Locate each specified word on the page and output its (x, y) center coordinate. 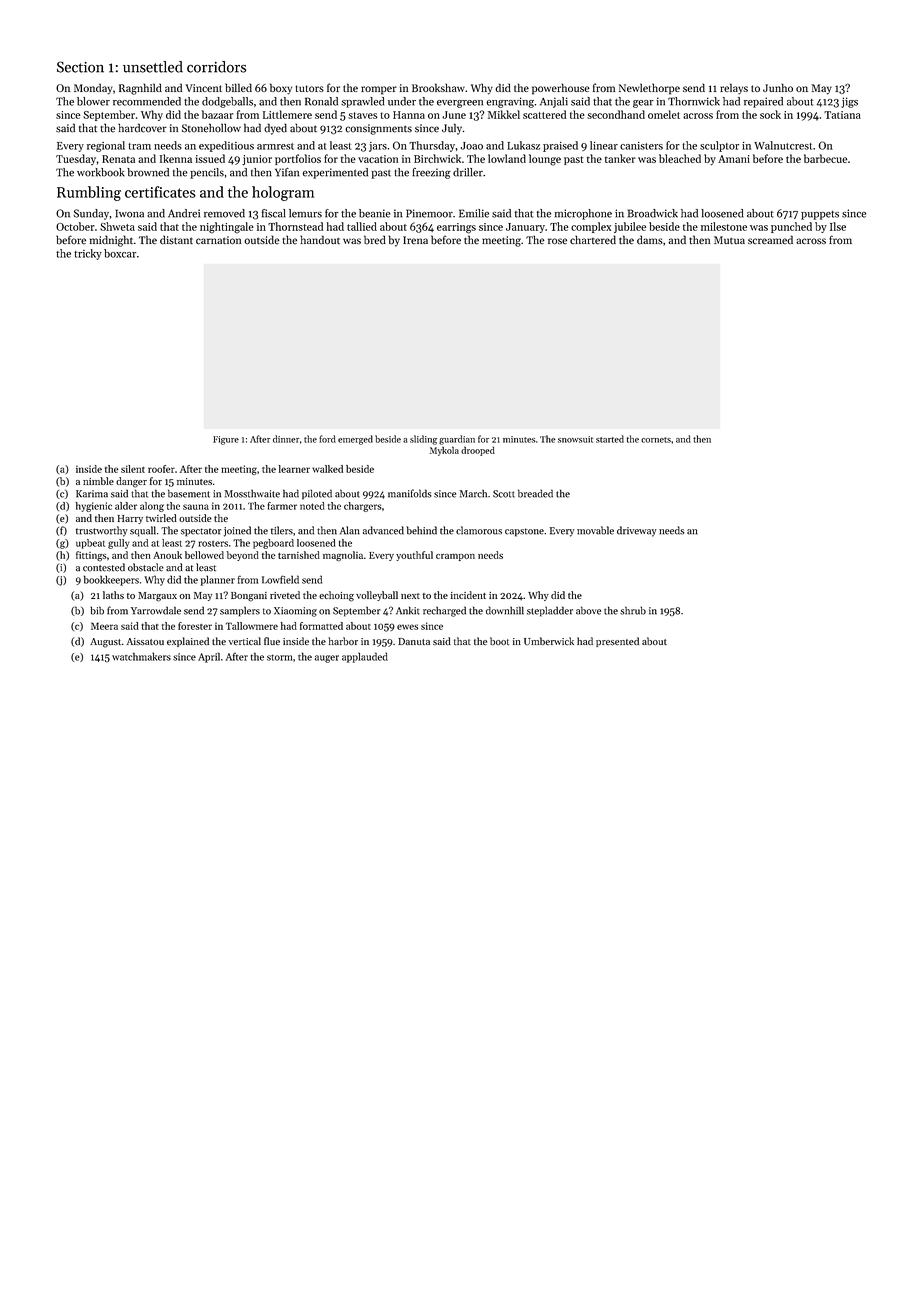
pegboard (273, 544)
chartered (593, 240)
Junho (778, 87)
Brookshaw (438, 87)
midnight (111, 241)
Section (80, 67)
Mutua (729, 240)
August (105, 643)
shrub (633, 610)
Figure (226, 440)
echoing (336, 596)
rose (557, 241)
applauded (365, 657)
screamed (770, 240)
